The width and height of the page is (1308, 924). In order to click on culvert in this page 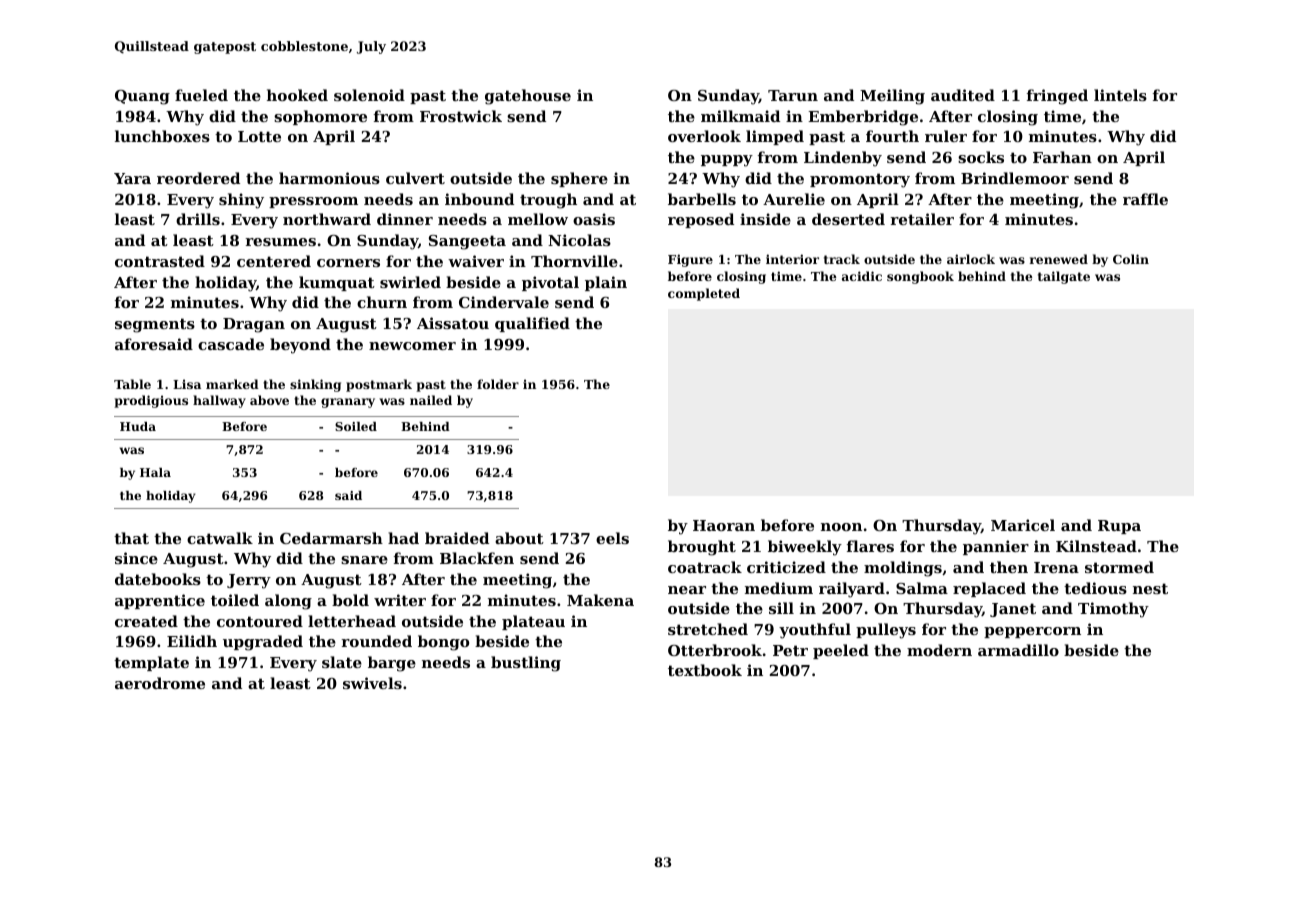, I will do `click(415, 178)`.
